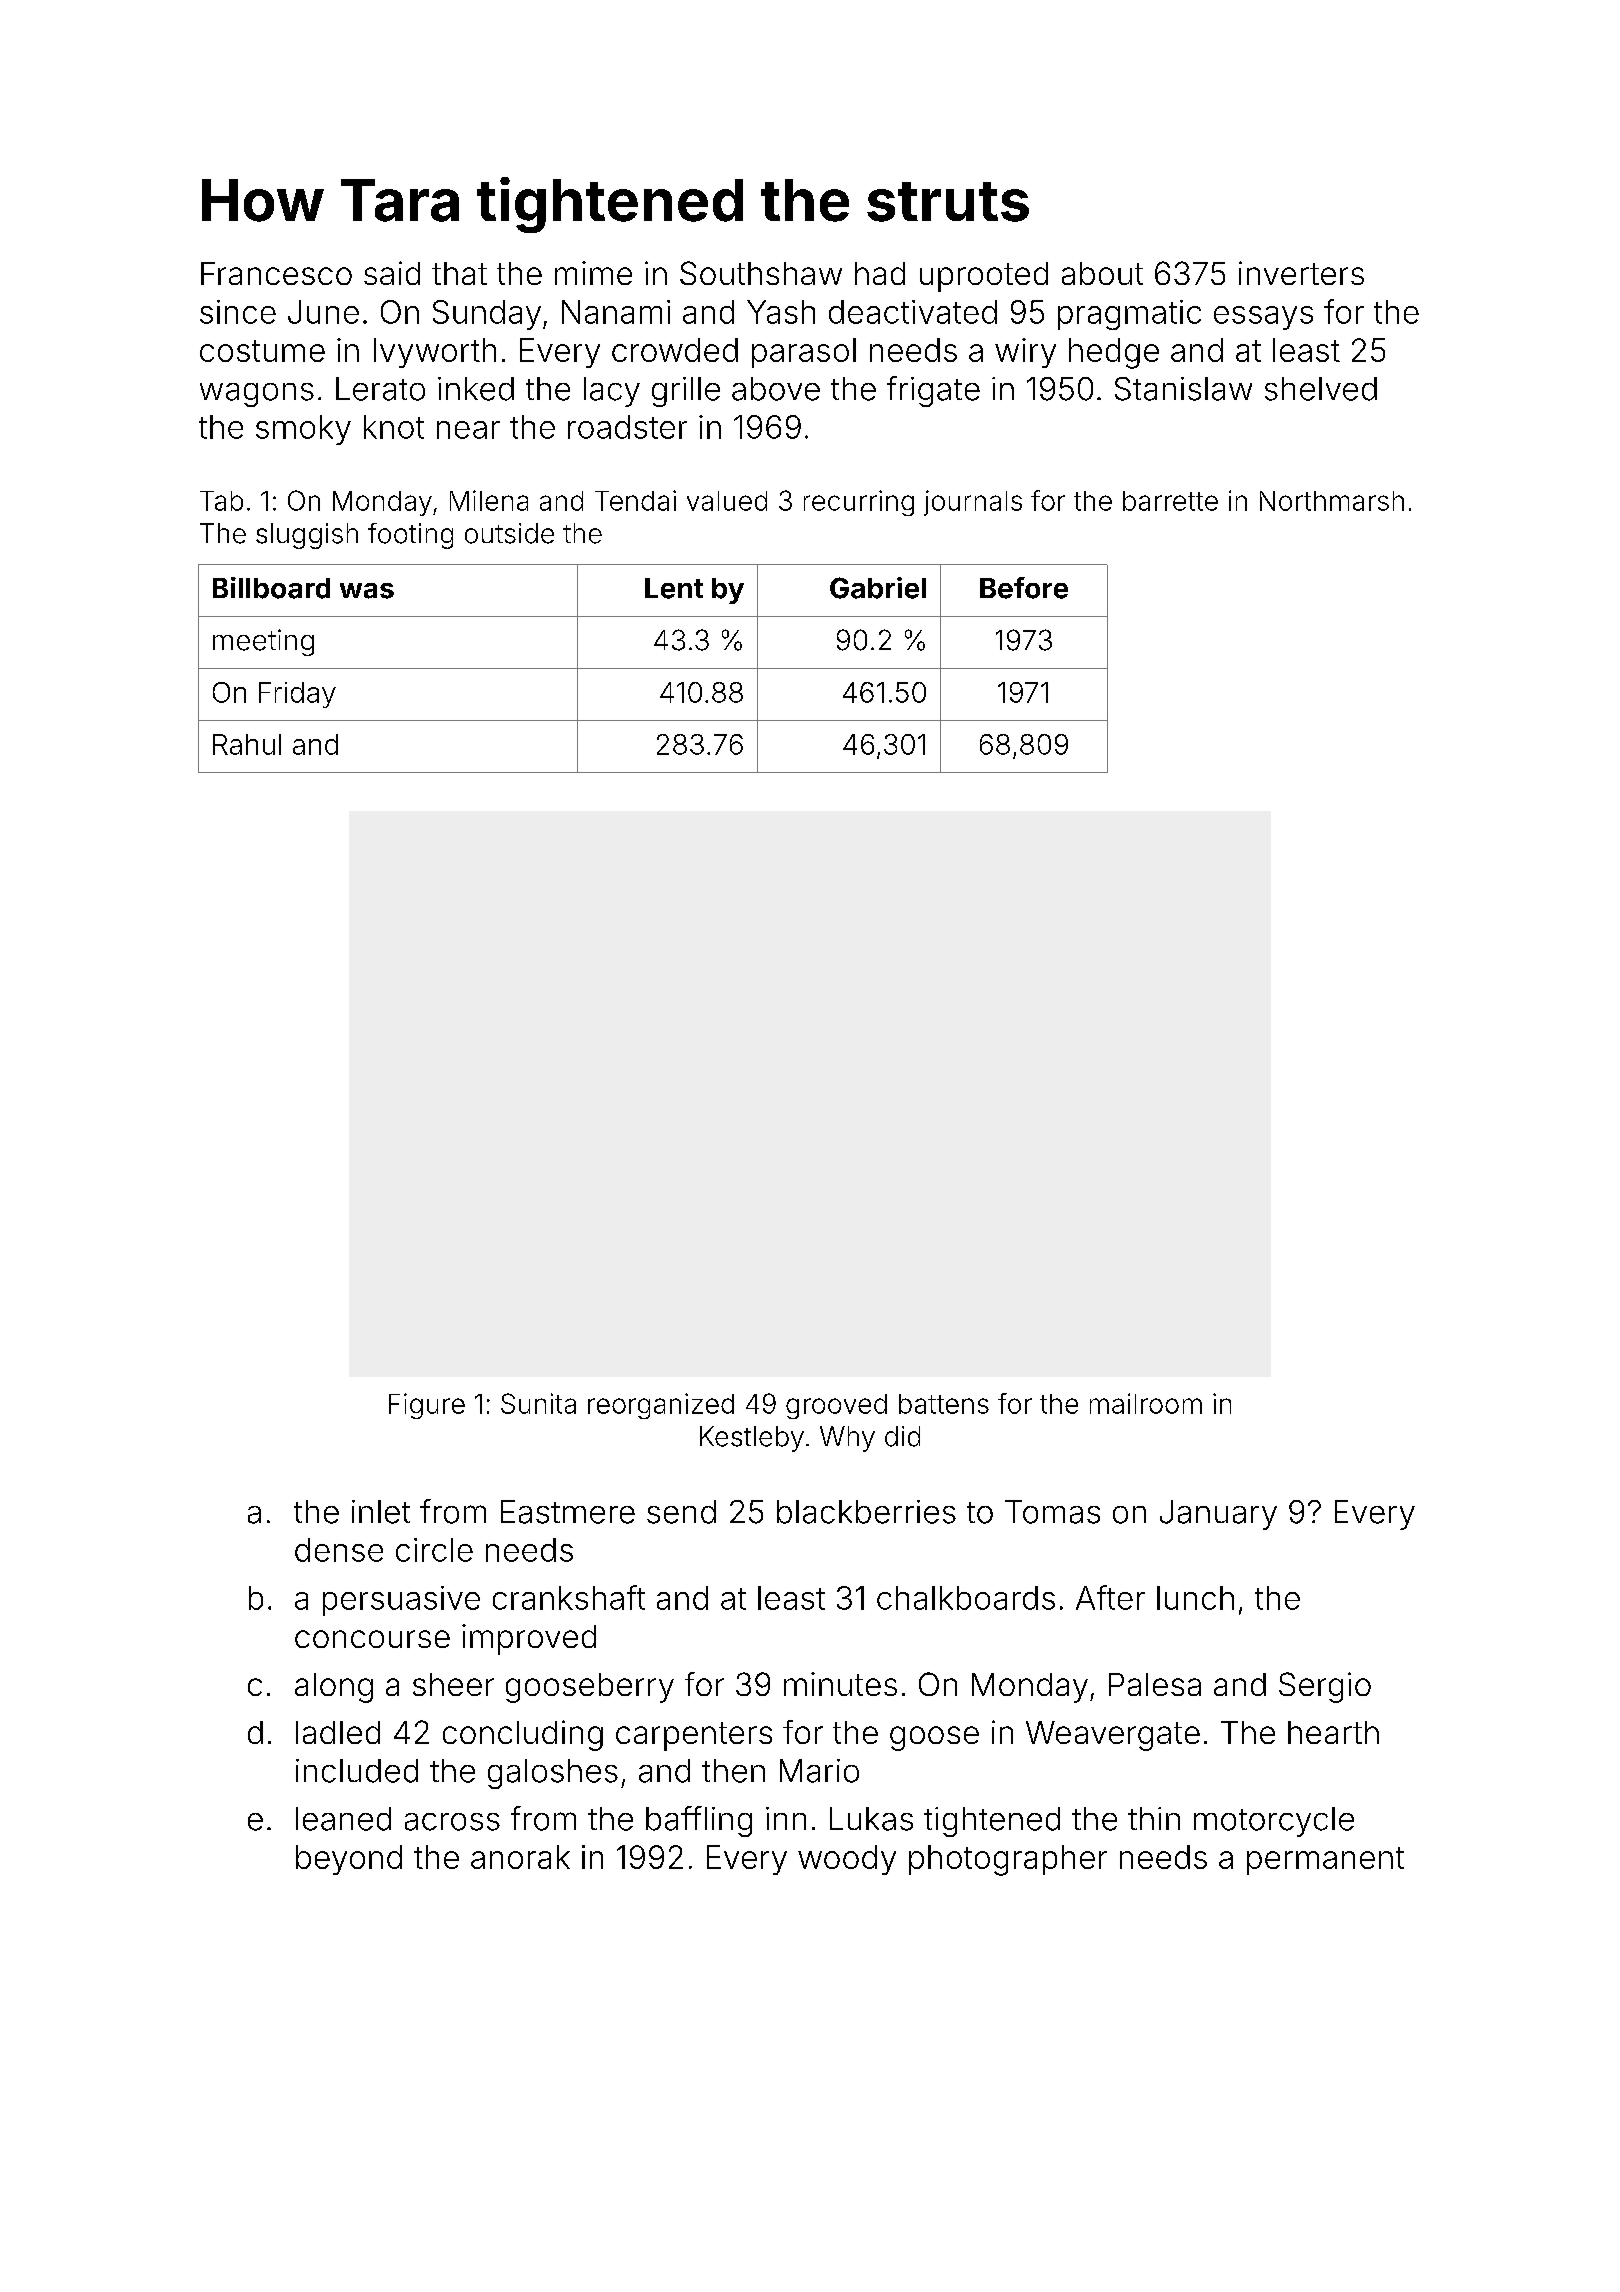  What do you see at coordinates (1146, 1403) in the page?
I see `mailroom` at bounding box center [1146, 1403].
